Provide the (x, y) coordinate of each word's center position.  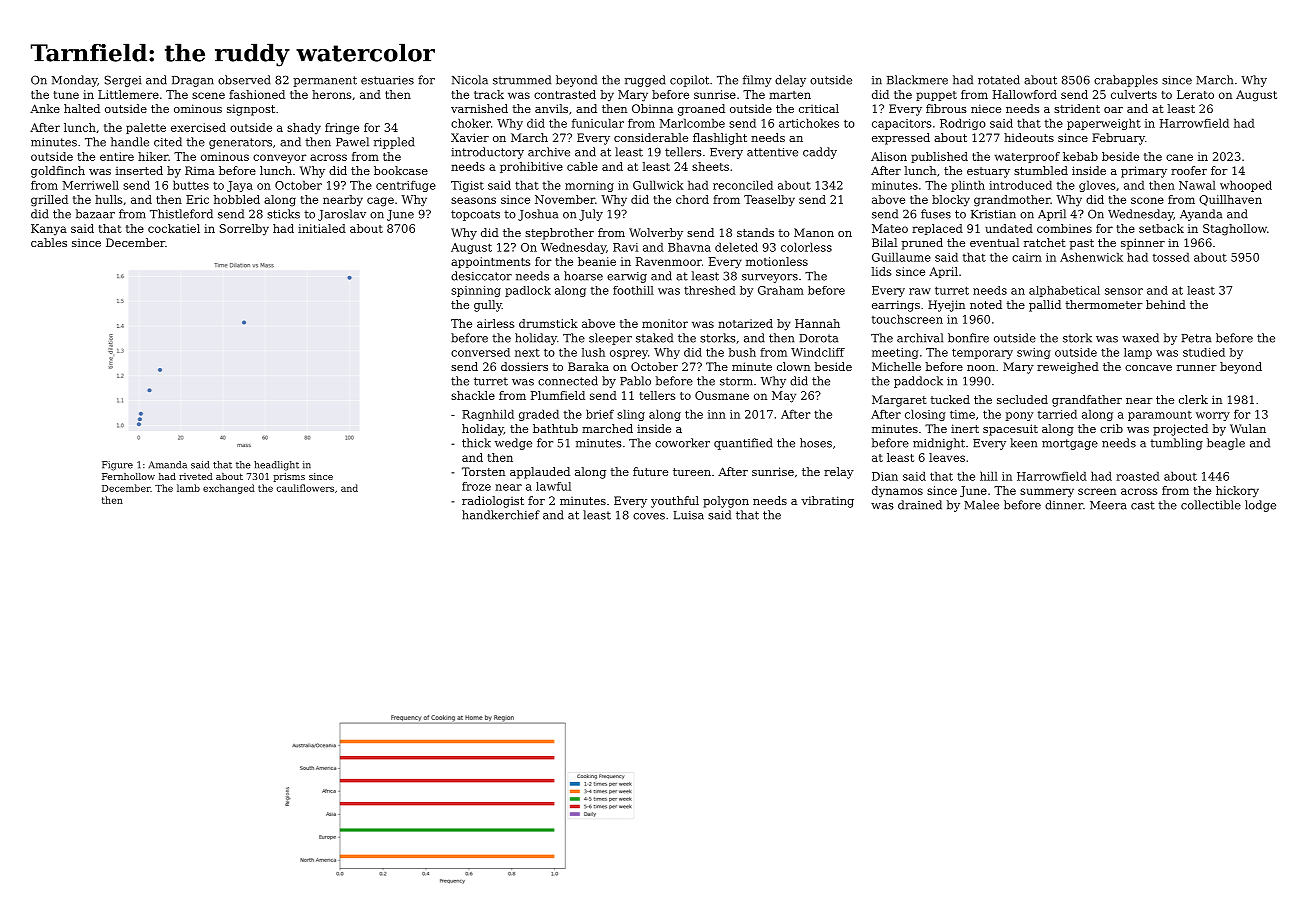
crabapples (1126, 81)
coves (649, 516)
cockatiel (174, 228)
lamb (188, 488)
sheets (710, 166)
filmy (757, 81)
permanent (325, 81)
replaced (937, 229)
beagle (1226, 444)
